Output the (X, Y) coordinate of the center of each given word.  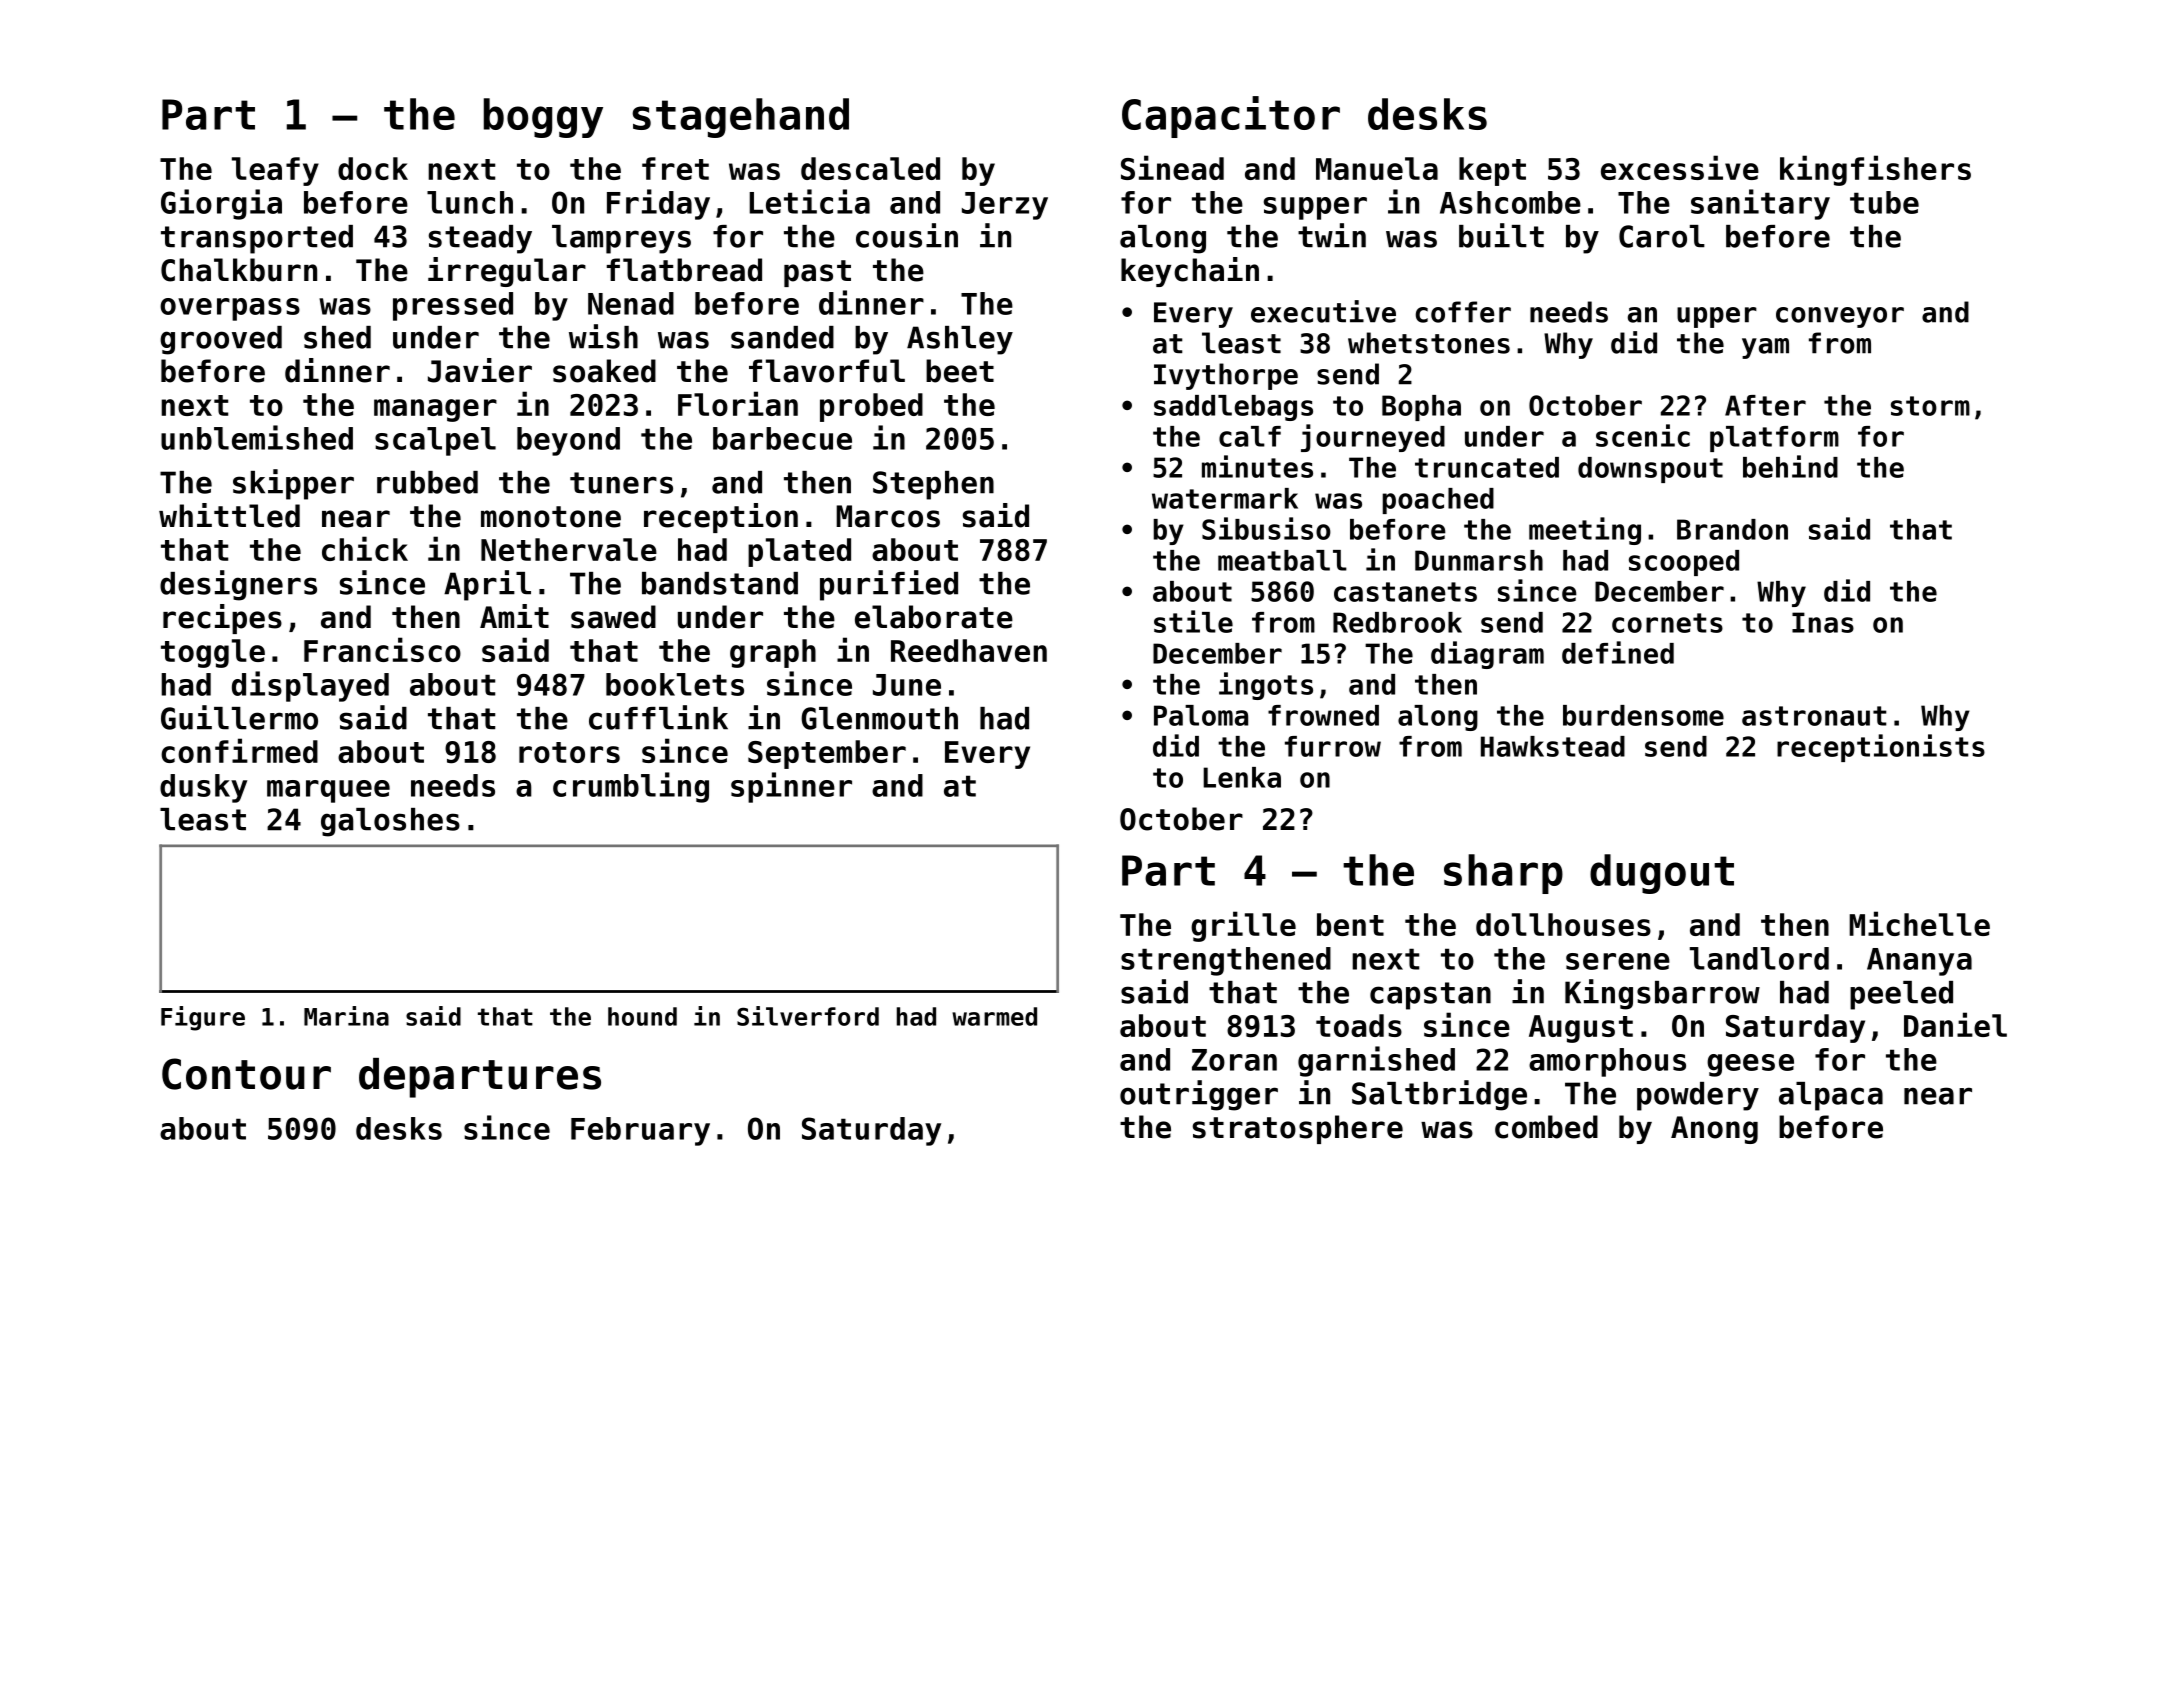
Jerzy (1005, 206)
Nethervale (569, 549)
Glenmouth (879, 718)
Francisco (382, 649)
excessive (1680, 167)
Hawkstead (1553, 746)
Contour (246, 1074)
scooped (1684, 563)
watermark (1225, 498)
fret (675, 168)
